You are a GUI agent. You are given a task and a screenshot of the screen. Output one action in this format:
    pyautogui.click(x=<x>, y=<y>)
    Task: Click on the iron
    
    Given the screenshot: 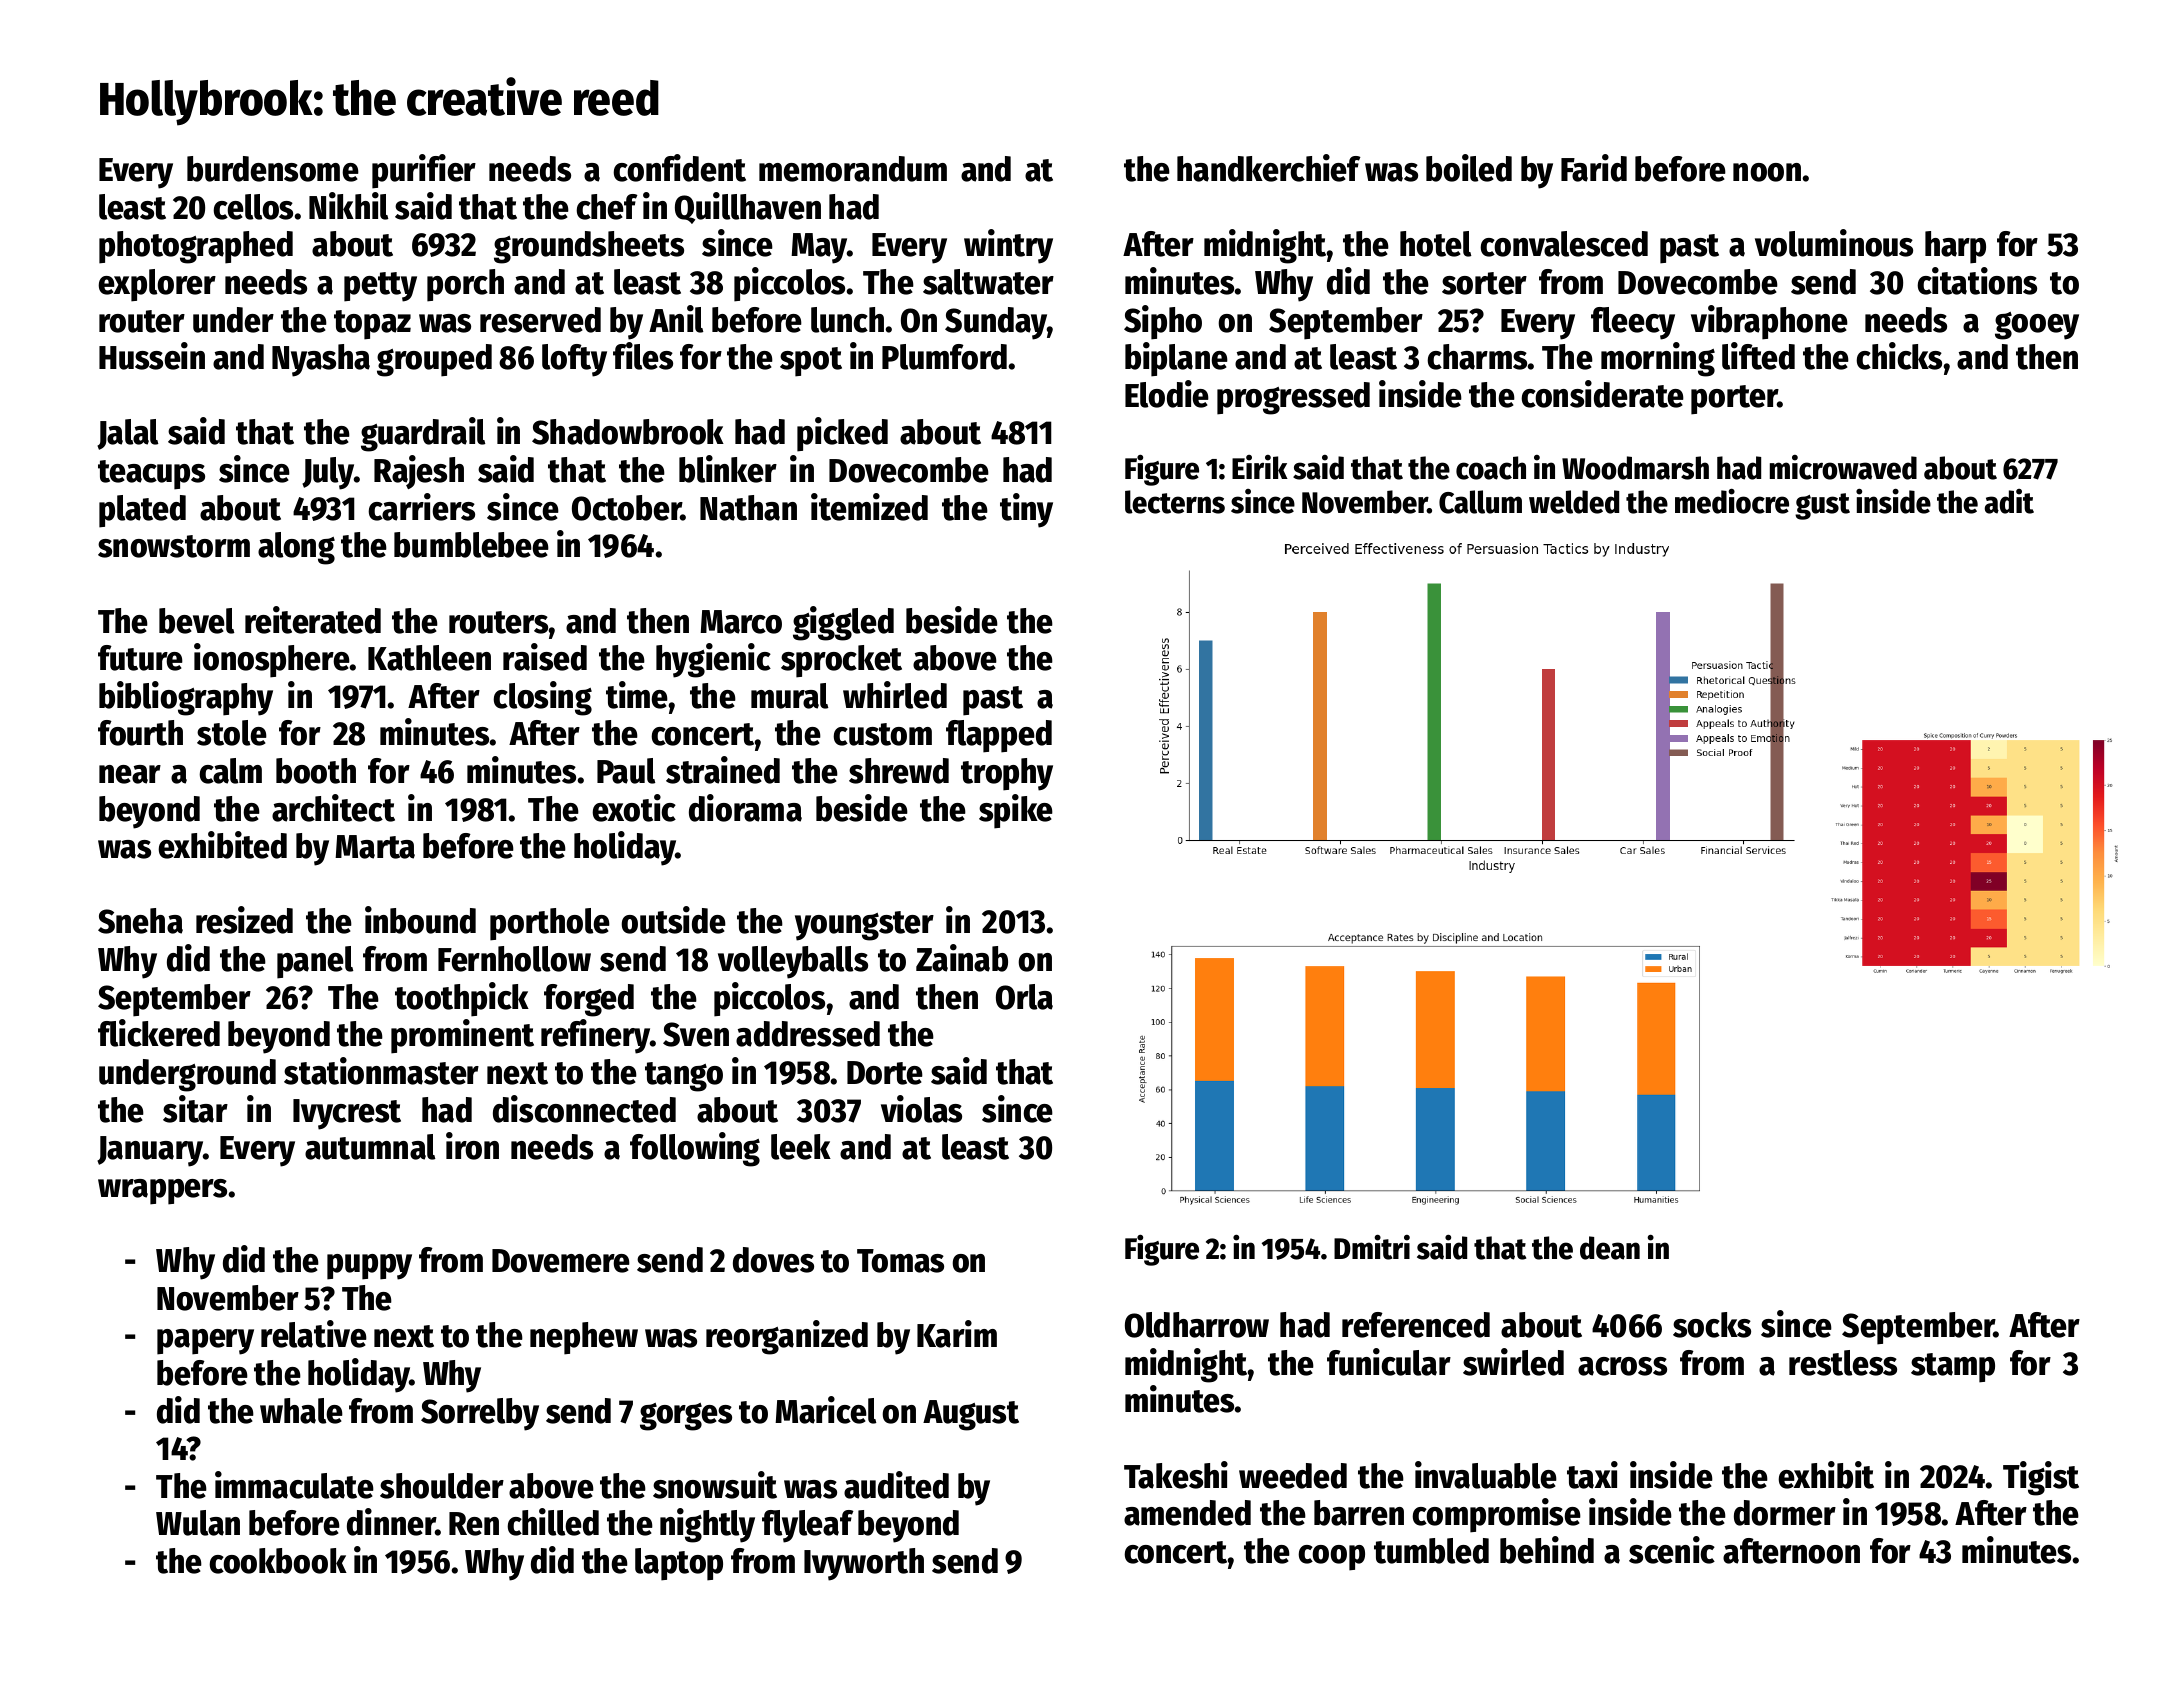 What is the action you would take?
    pyautogui.click(x=472, y=1146)
